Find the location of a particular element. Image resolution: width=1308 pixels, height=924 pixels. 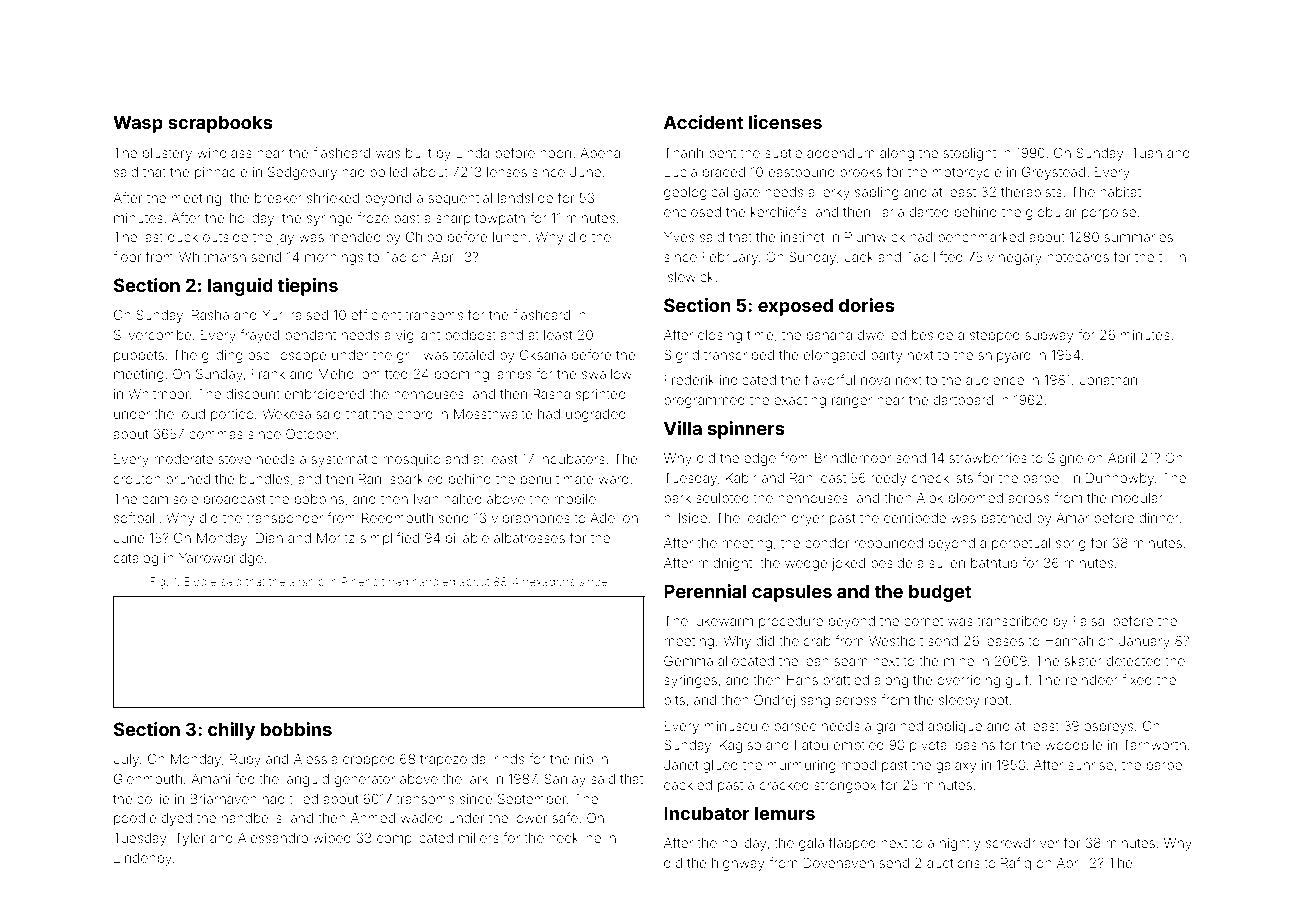

noon is located at coordinates (555, 154).
